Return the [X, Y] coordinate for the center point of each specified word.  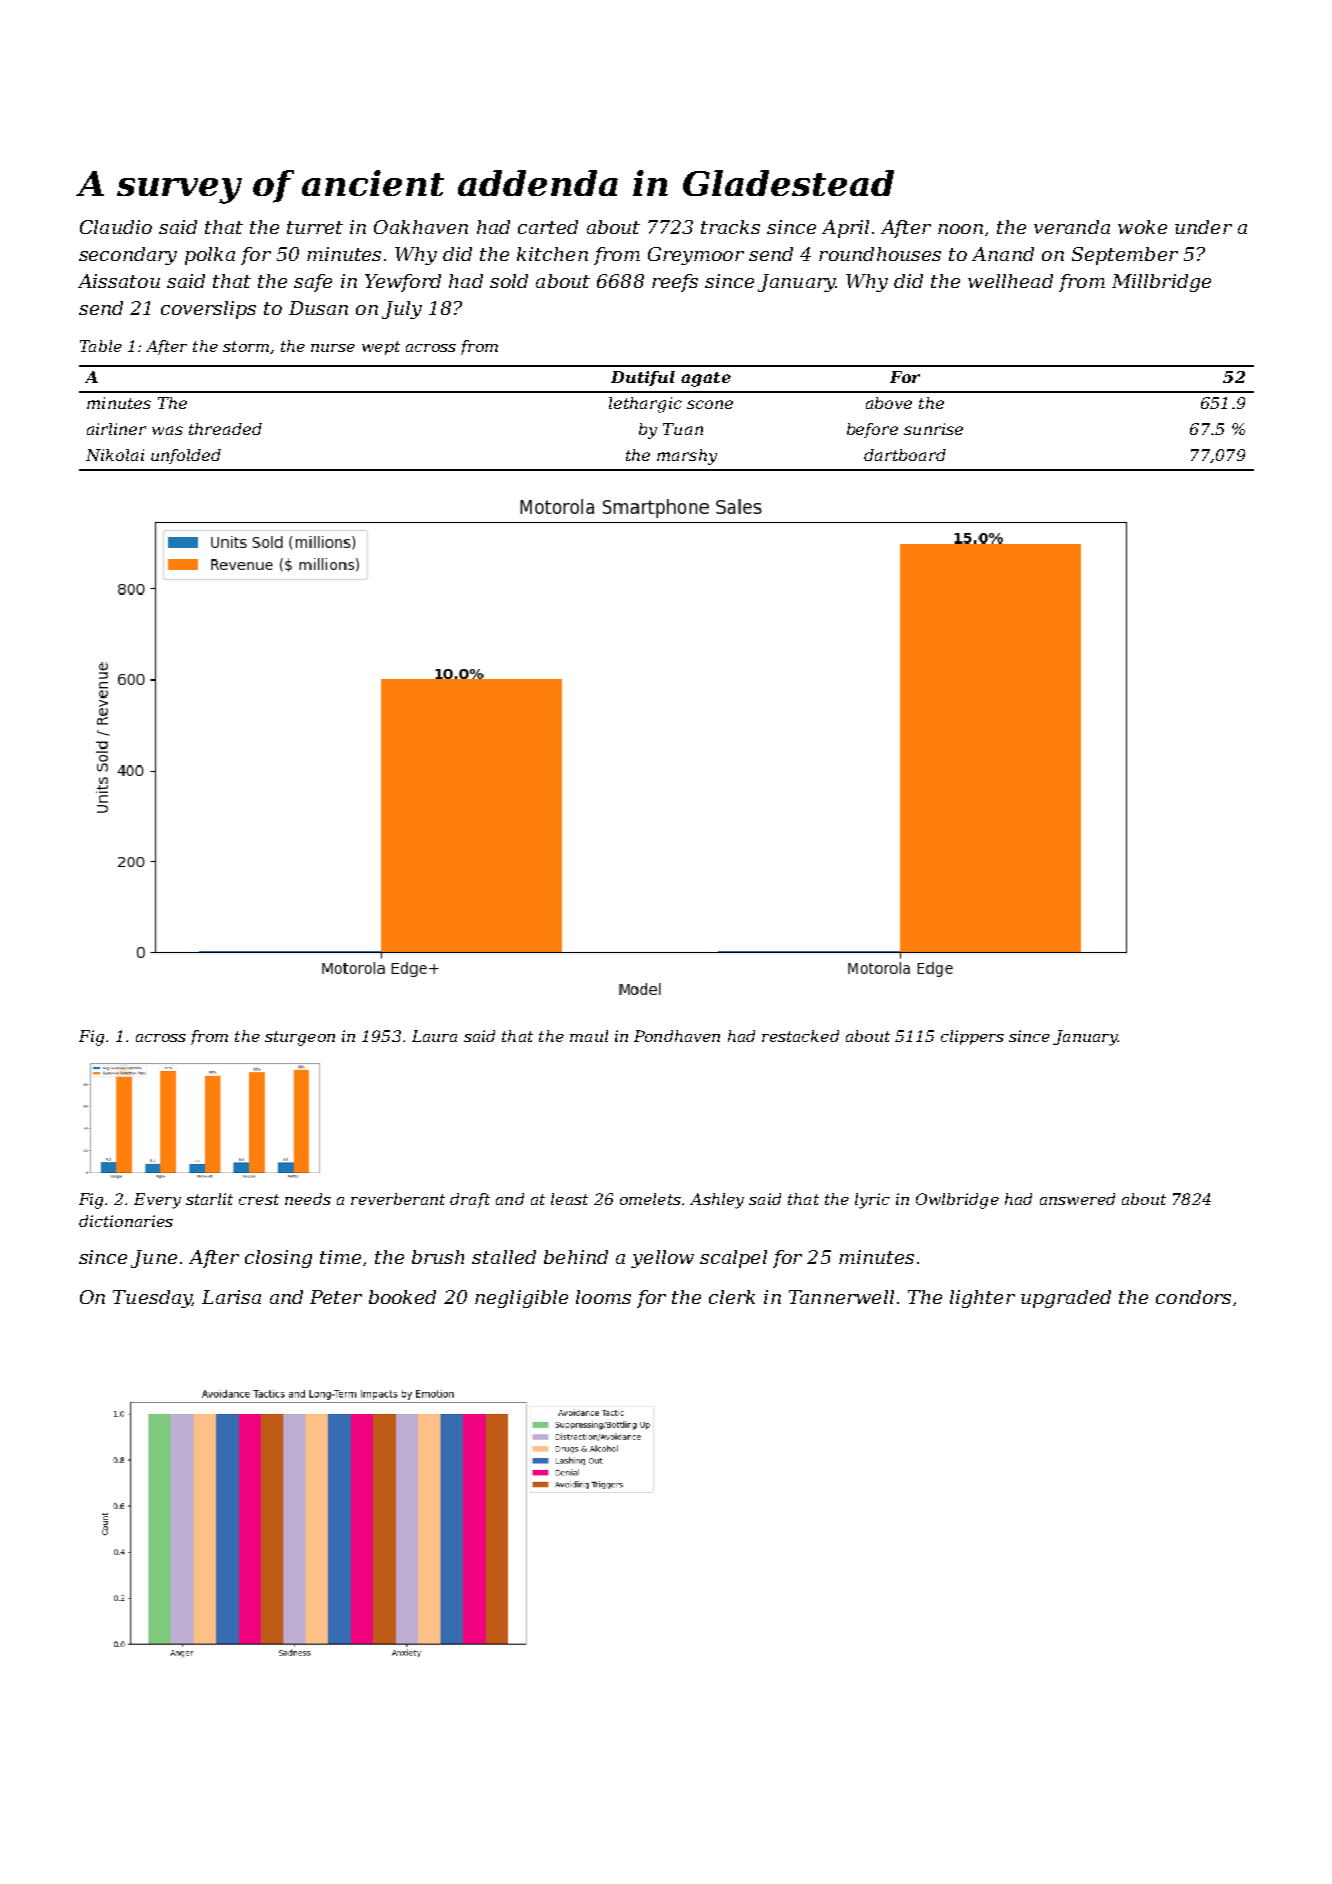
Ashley [717, 1201]
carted [548, 227]
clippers [972, 1037]
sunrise [933, 429]
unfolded [186, 456]
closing [278, 1259]
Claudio [116, 227]
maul [589, 1036]
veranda [1072, 227]
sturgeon [300, 1038]
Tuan [683, 429]
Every [157, 1201]
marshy [687, 457]
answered [1077, 1199]
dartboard [905, 455]
